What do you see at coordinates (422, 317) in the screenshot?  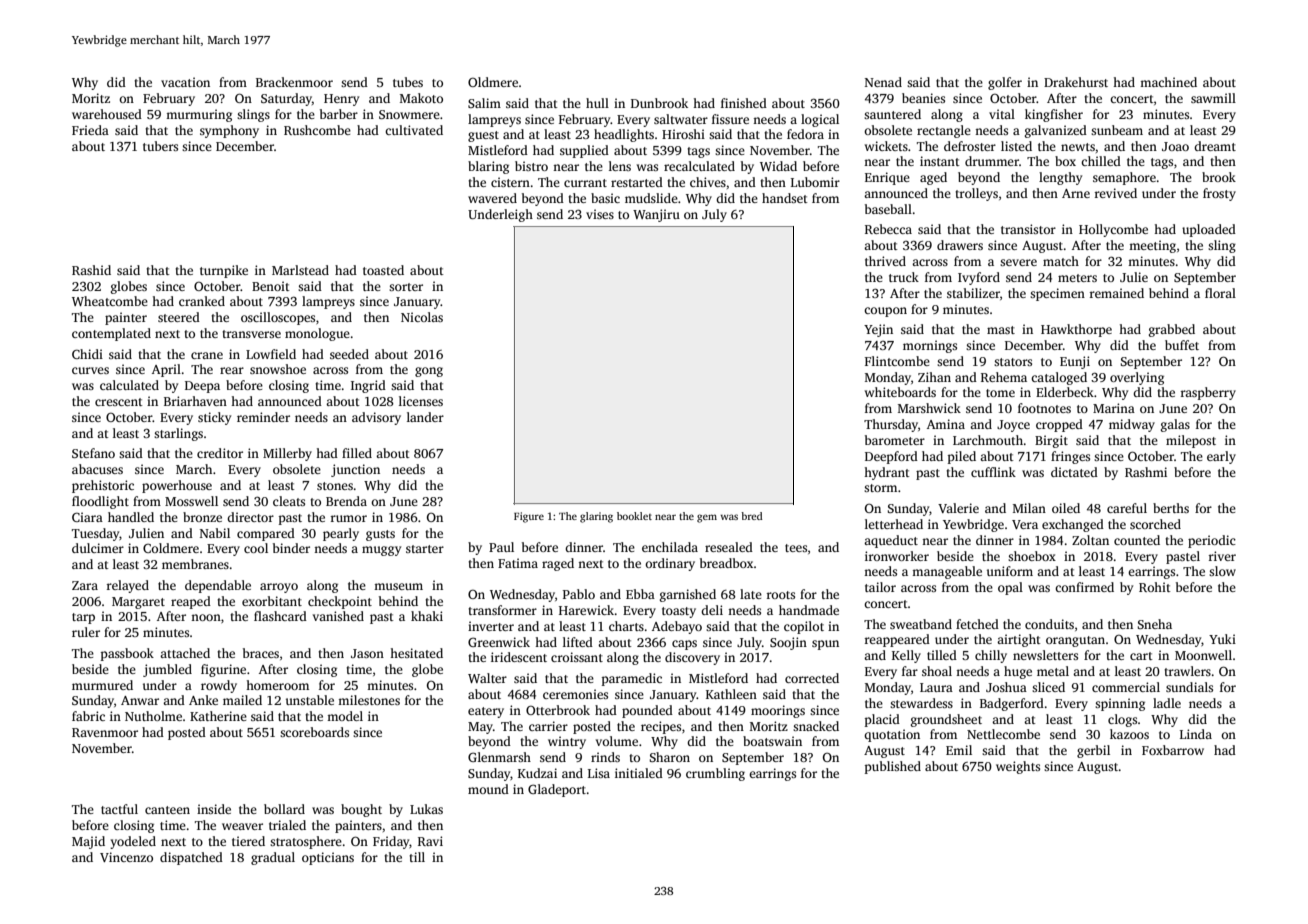 I see `Nicolas` at bounding box center [422, 317].
